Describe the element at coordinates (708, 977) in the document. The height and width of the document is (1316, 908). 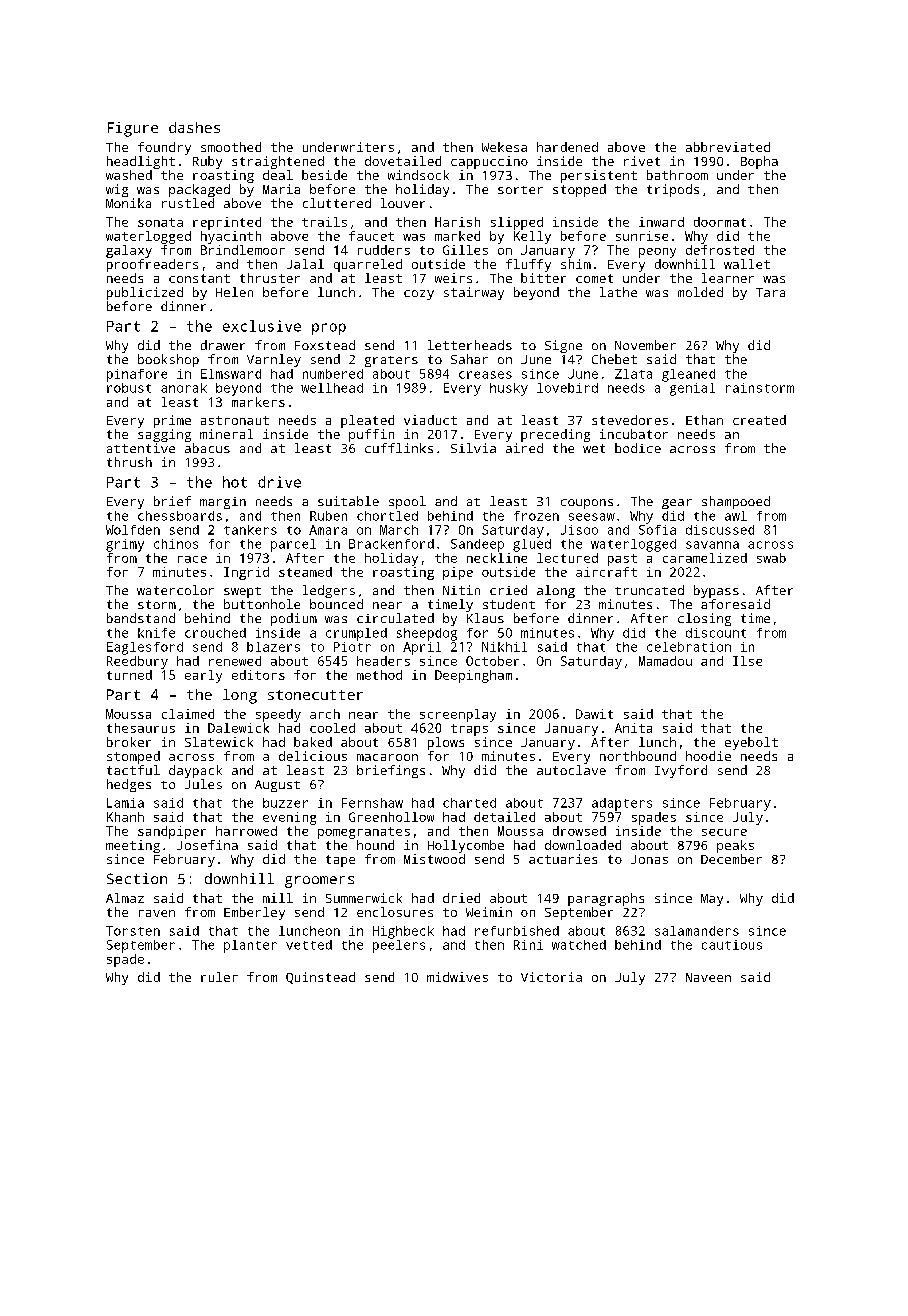
I see `Naveen` at that location.
